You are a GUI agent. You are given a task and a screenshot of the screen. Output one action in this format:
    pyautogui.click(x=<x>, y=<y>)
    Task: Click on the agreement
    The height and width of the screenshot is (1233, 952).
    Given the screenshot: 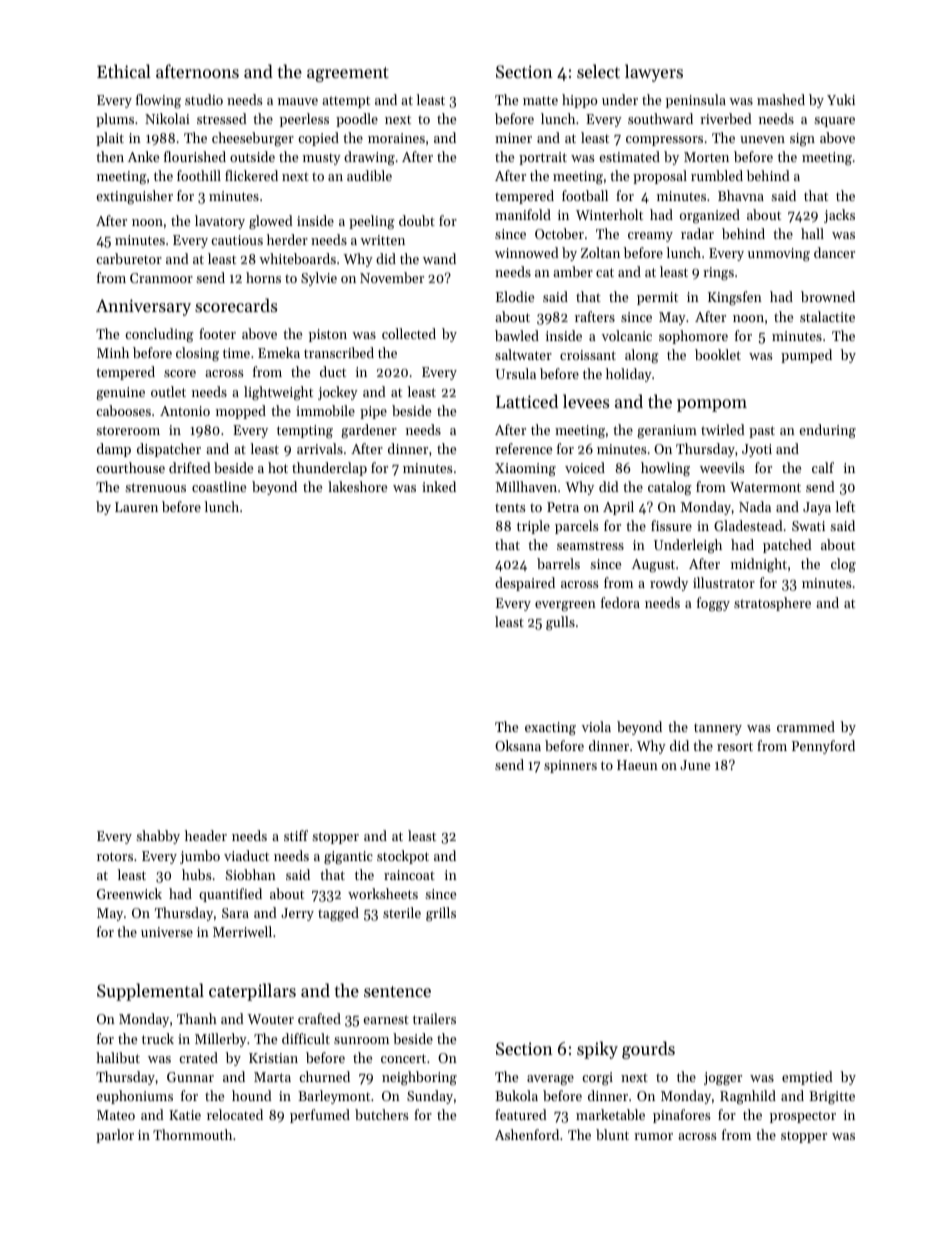 What is the action you would take?
    pyautogui.click(x=348, y=74)
